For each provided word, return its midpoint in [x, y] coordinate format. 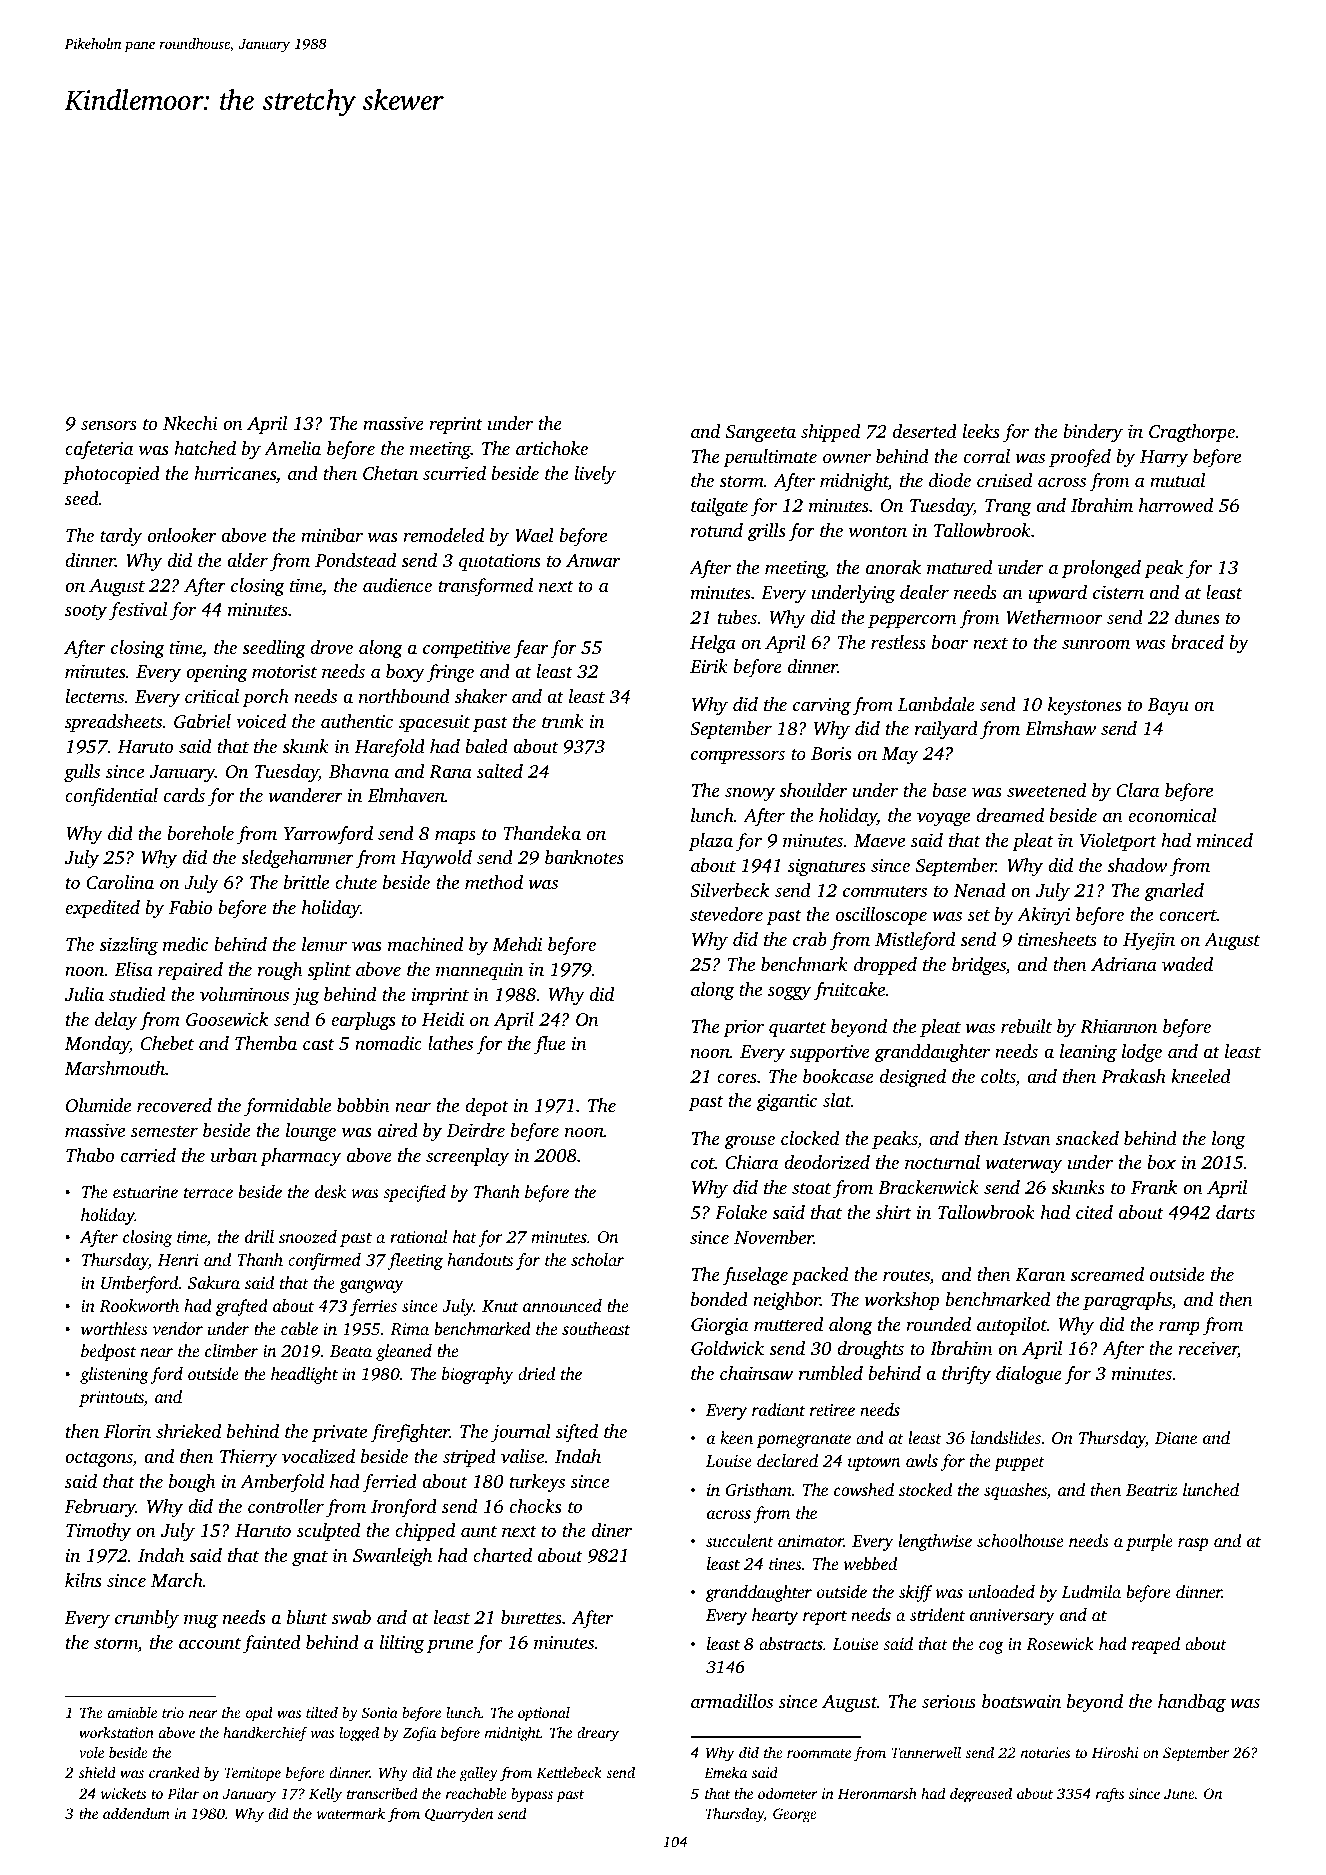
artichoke [552, 448]
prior [743, 1028]
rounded [938, 1324]
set [979, 915]
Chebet [167, 1043]
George [795, 1815]
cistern [1118, 592]
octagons [99, 1460]
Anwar [593, 560]
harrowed [1176, 505]
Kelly [325, 1795]
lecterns [95, 696]
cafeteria [99, 450]
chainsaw [756, 1373]
